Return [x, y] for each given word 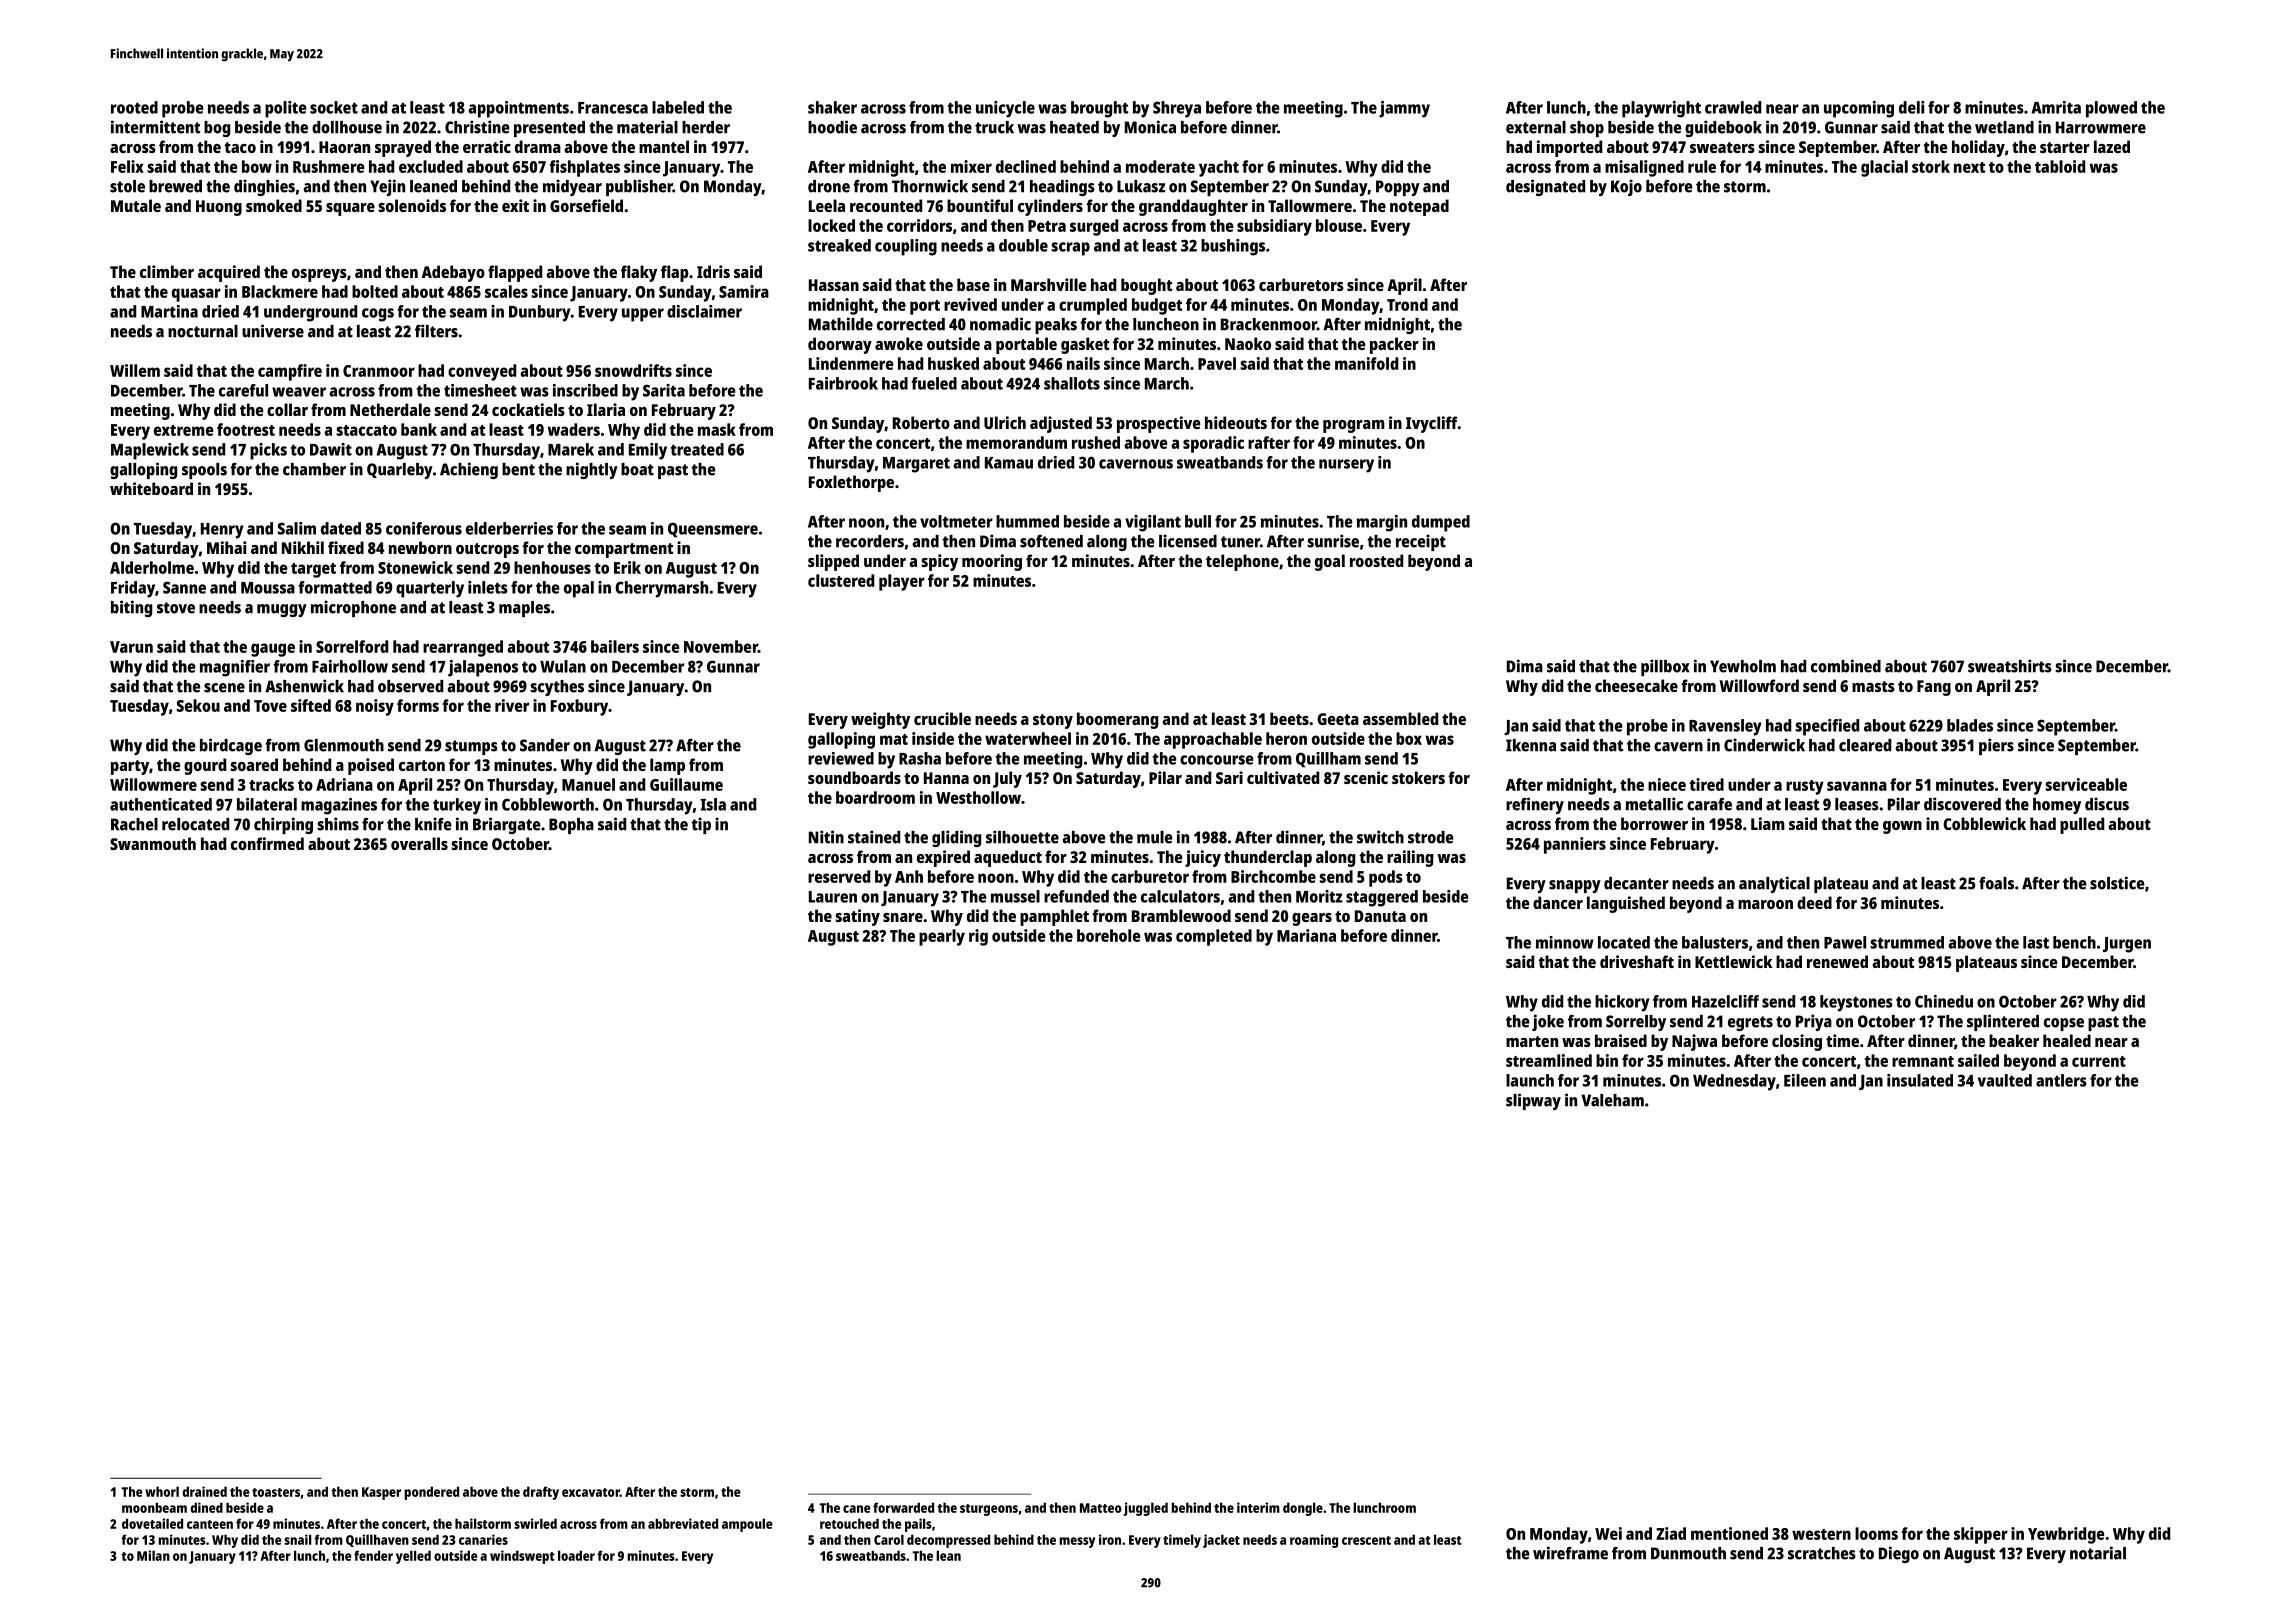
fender [373, 1555]
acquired [229, 273]
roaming [1314, 1541]
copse [2064, 1024]
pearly [942, 937]
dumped [1441, 523]
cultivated [1283, 777]
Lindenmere [851, 363]
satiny [858, 917]
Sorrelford [352, 646]
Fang [1934, 688]
